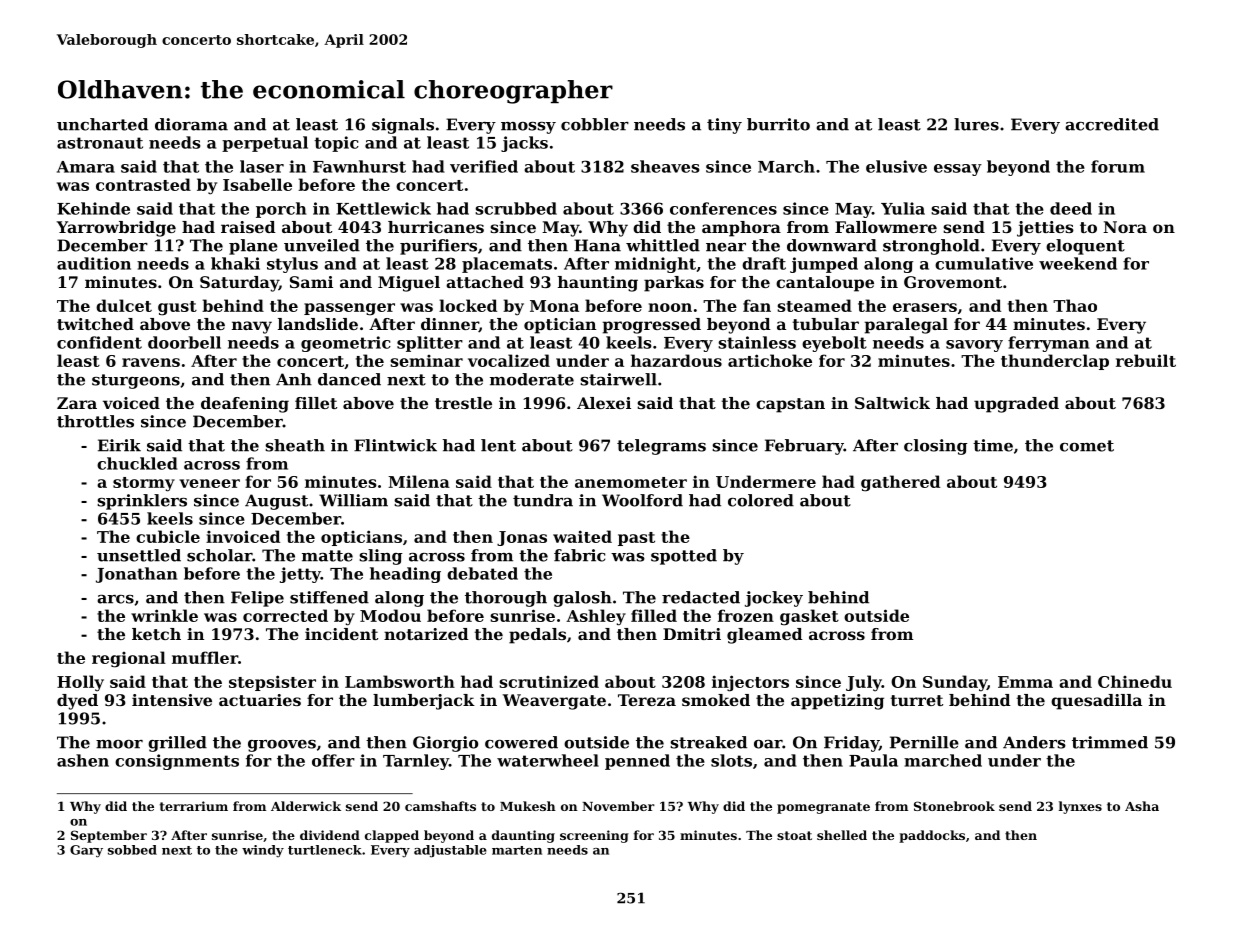  What do you see at coordinates (99, 342) in the image?
I see `confident` at bounding box center [99, 342].
